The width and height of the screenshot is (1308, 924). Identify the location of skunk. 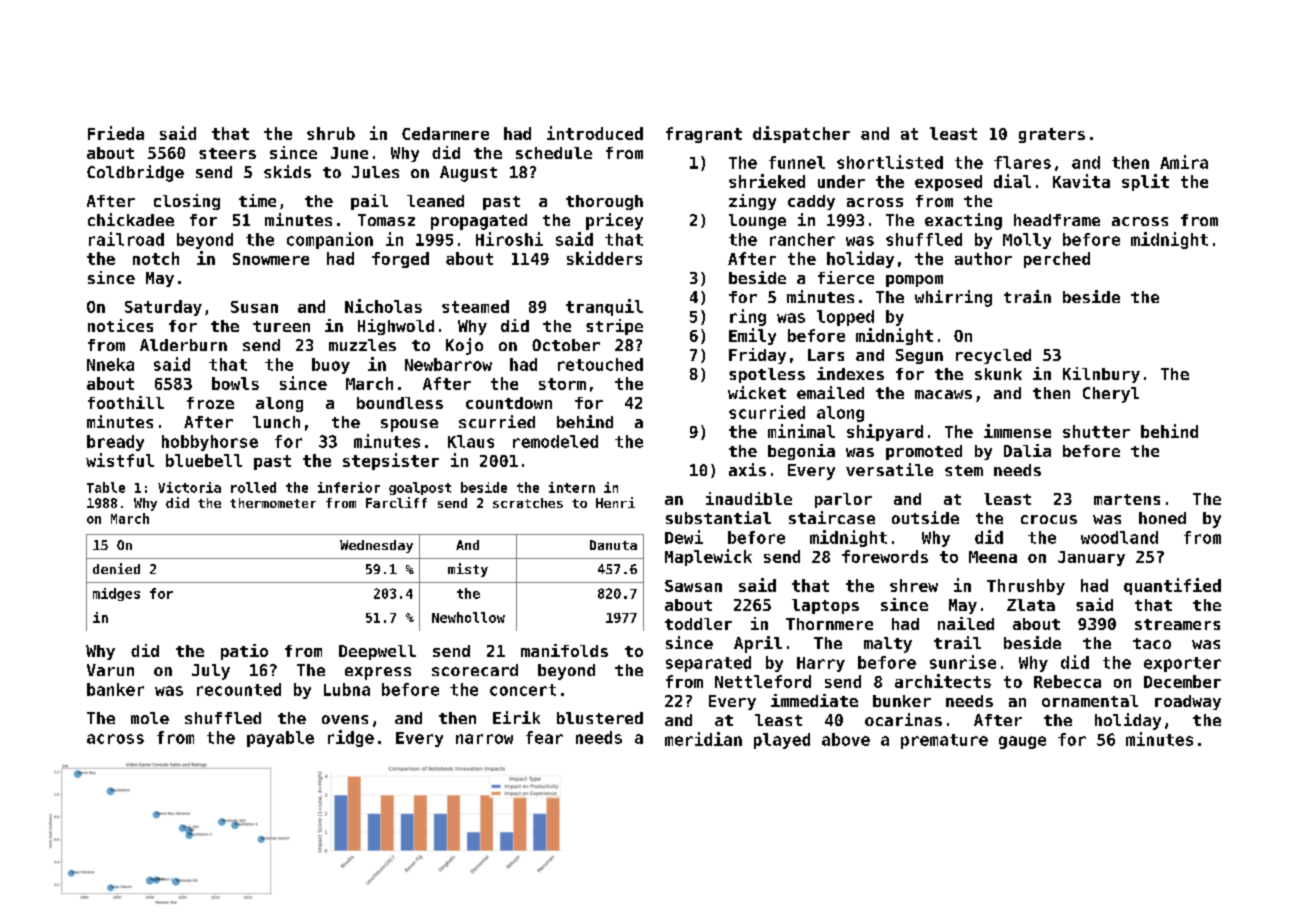
(998, 374).
